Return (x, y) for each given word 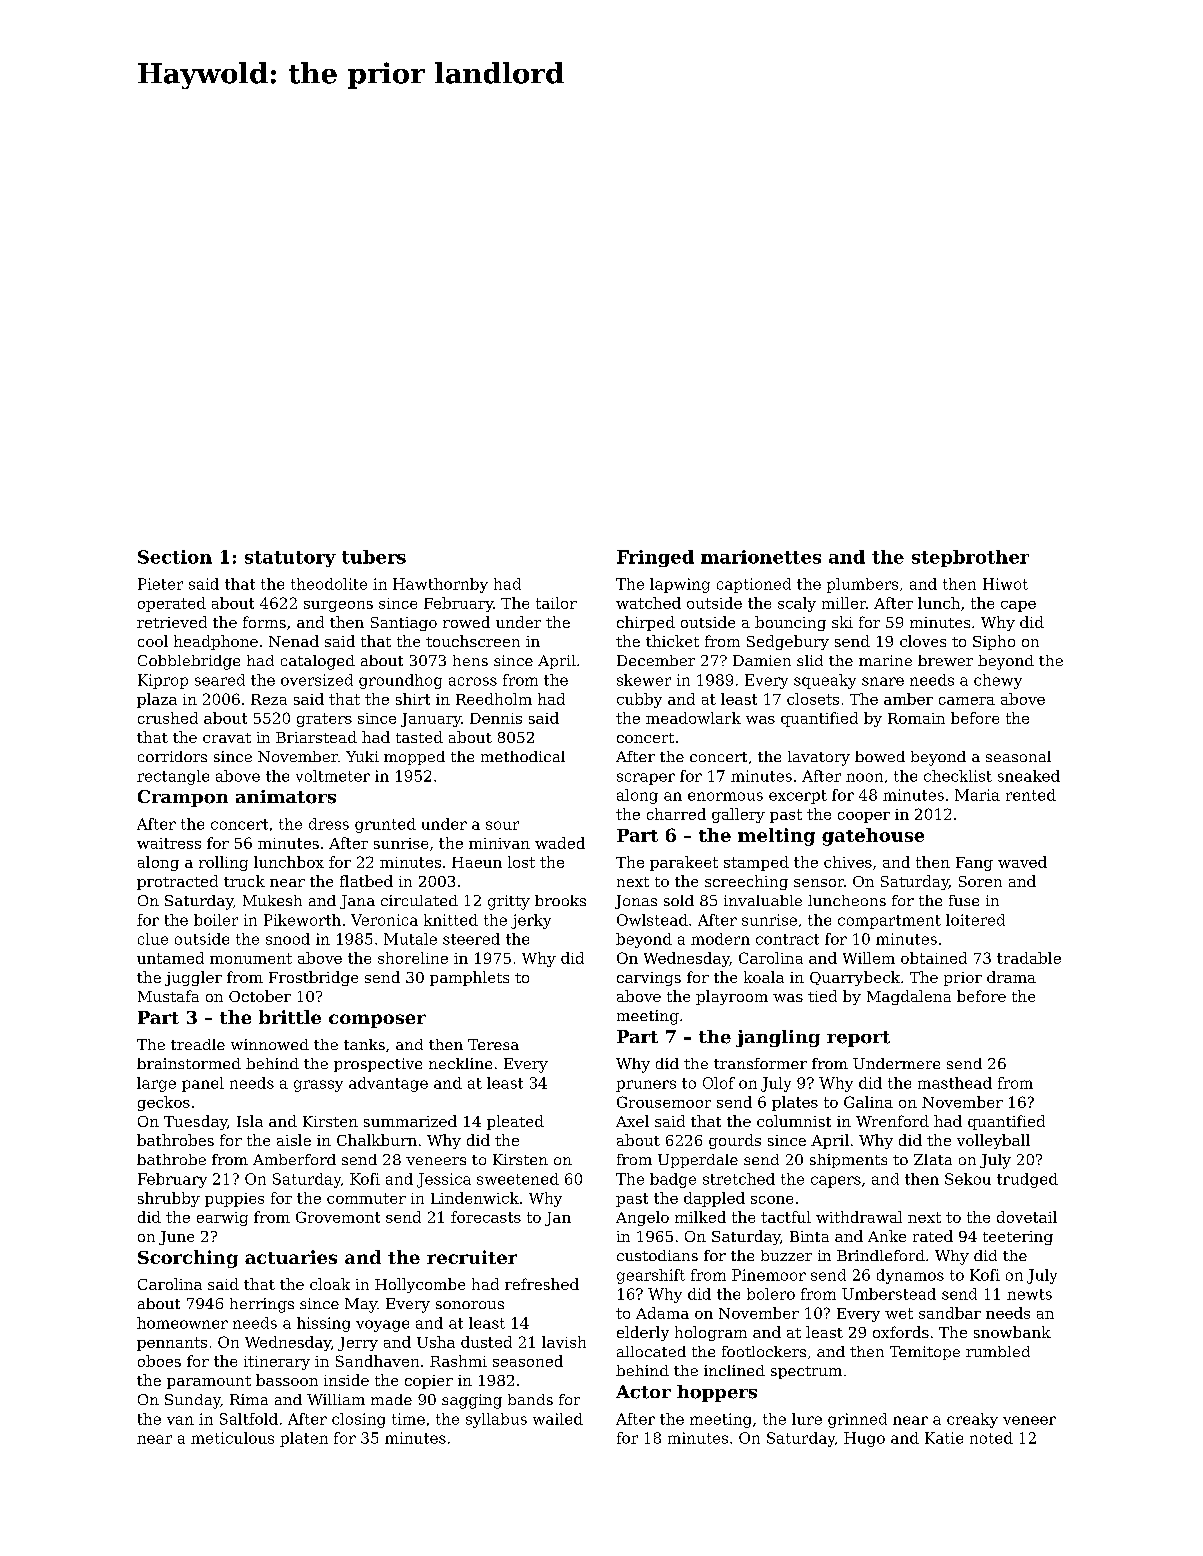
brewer (945, 660)
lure (807, 1419)
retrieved (172, 622)
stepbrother (970, 558)
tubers (374, 557)
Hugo (864, 1439)
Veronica (384, 920)
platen (304, 1439)
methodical (523, 756)
